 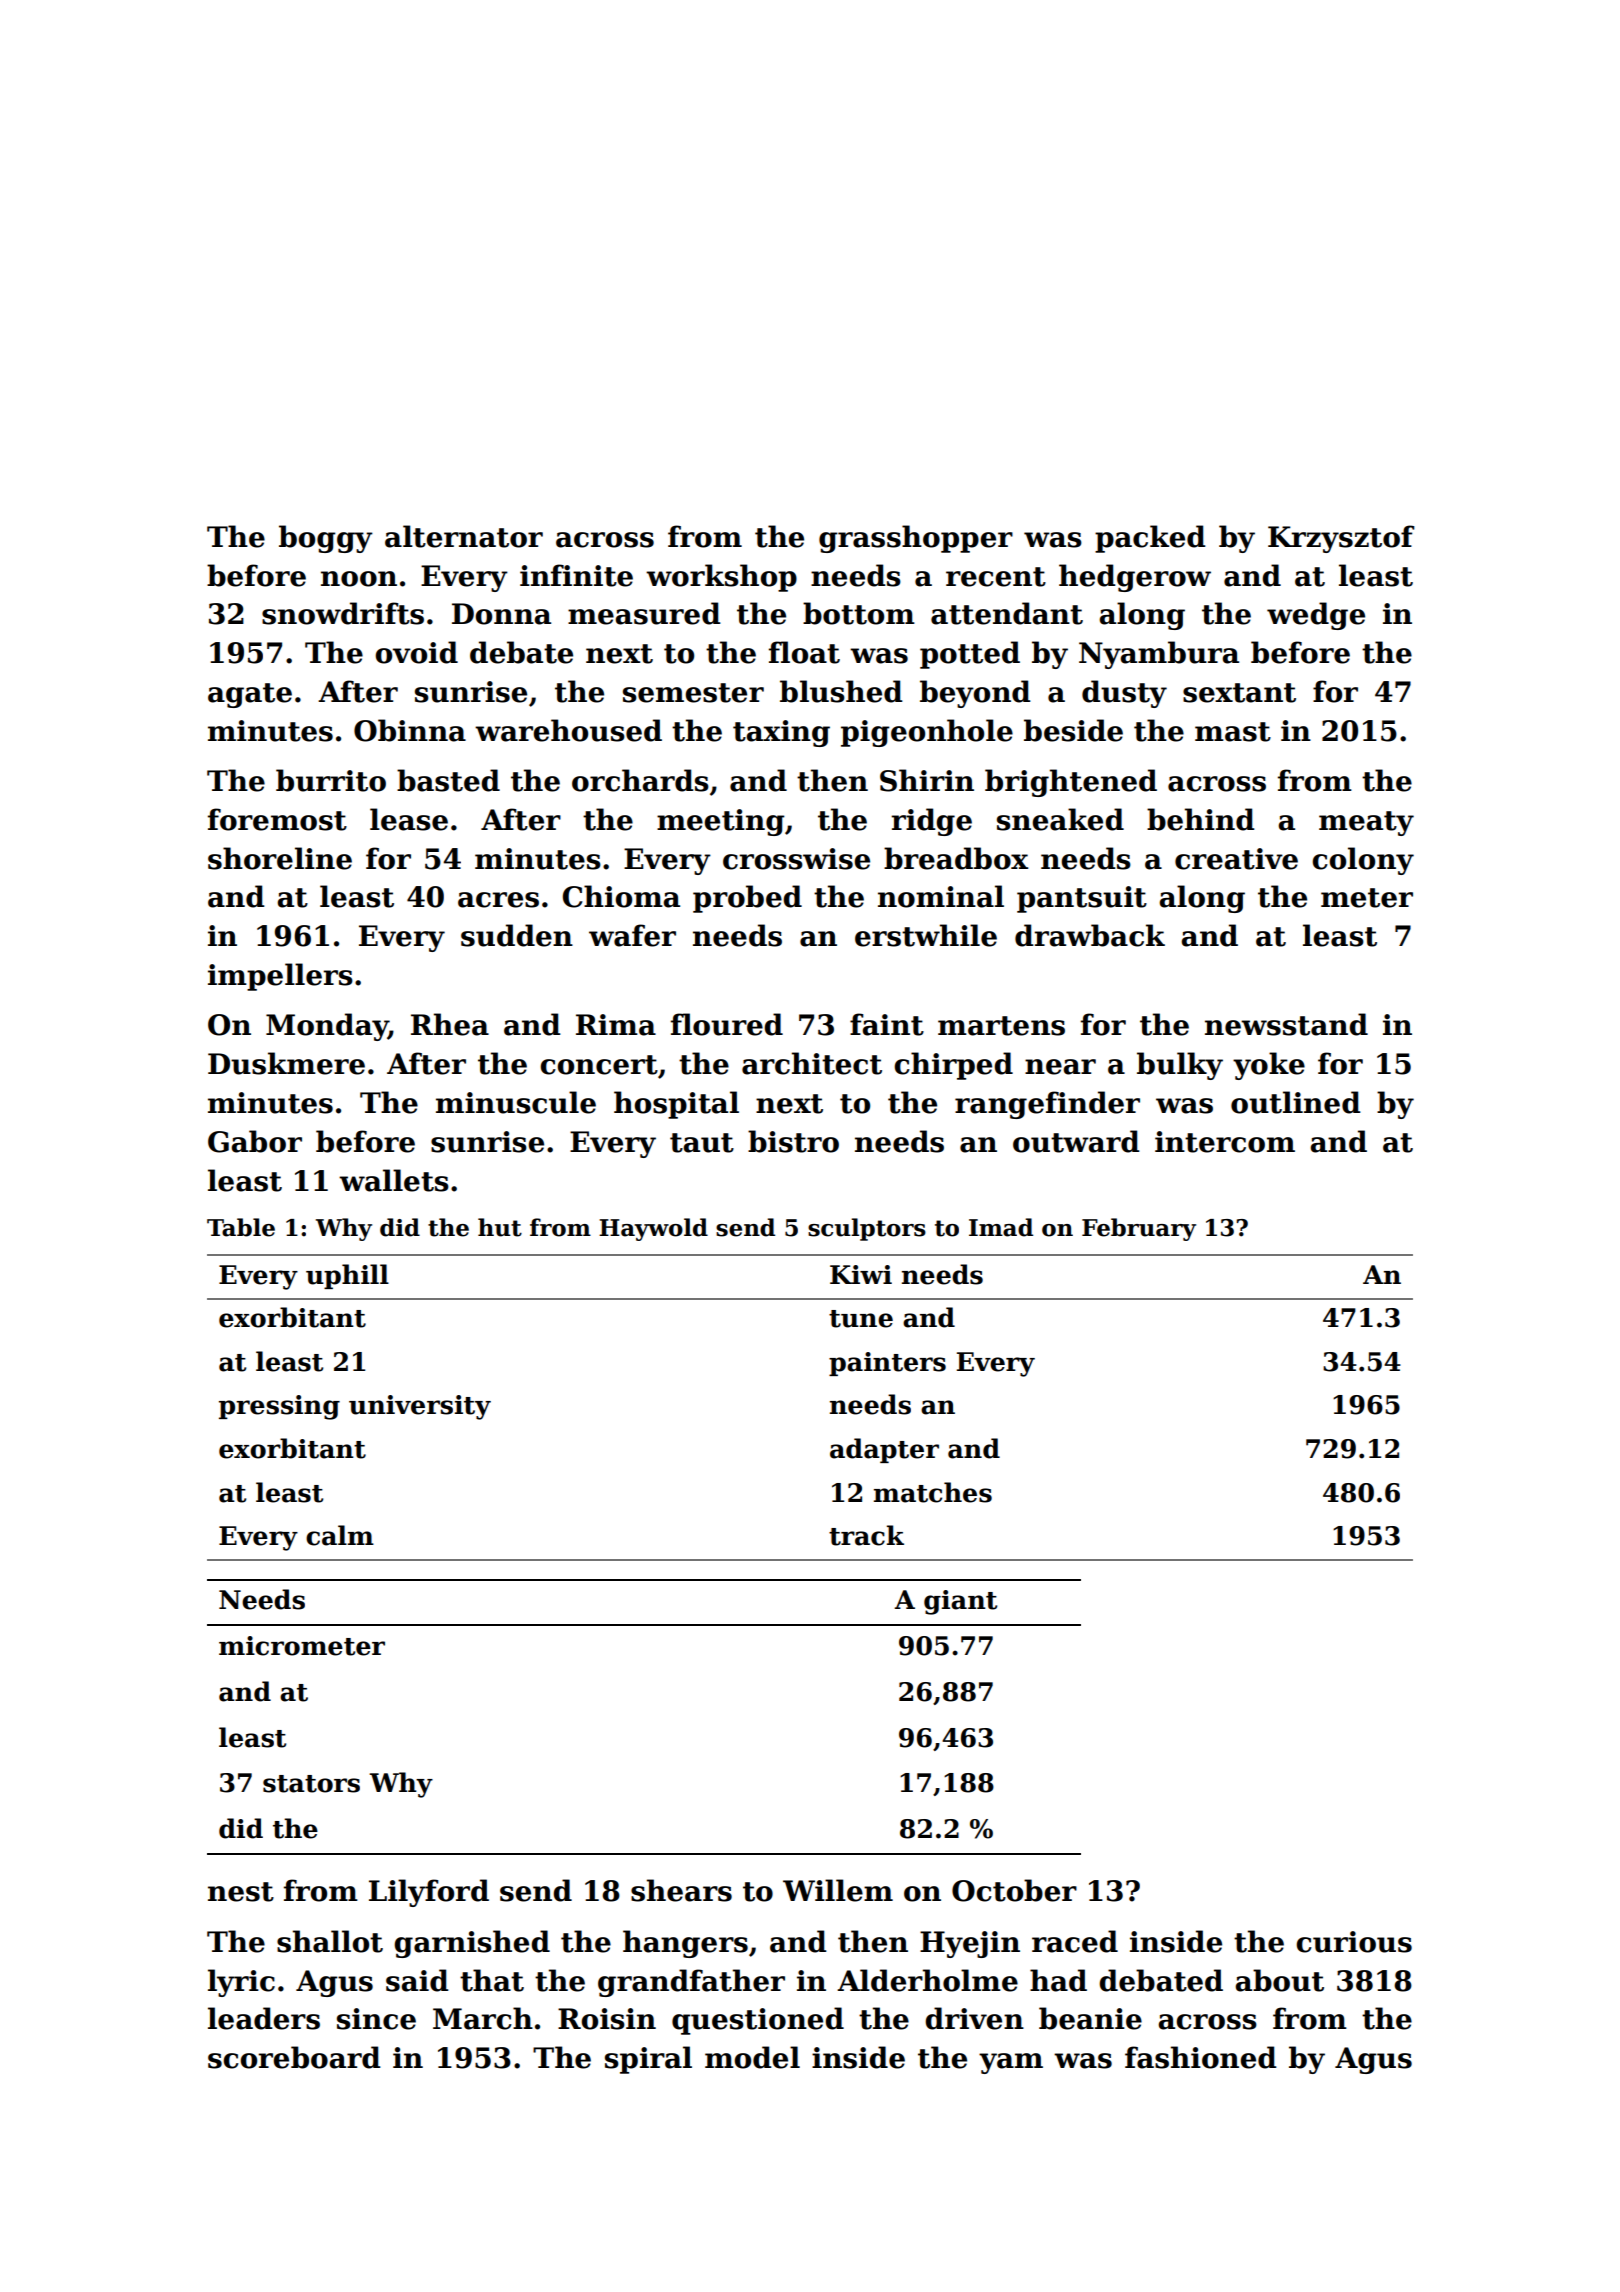 I want to click on university, so click(x=420, y=1407).
